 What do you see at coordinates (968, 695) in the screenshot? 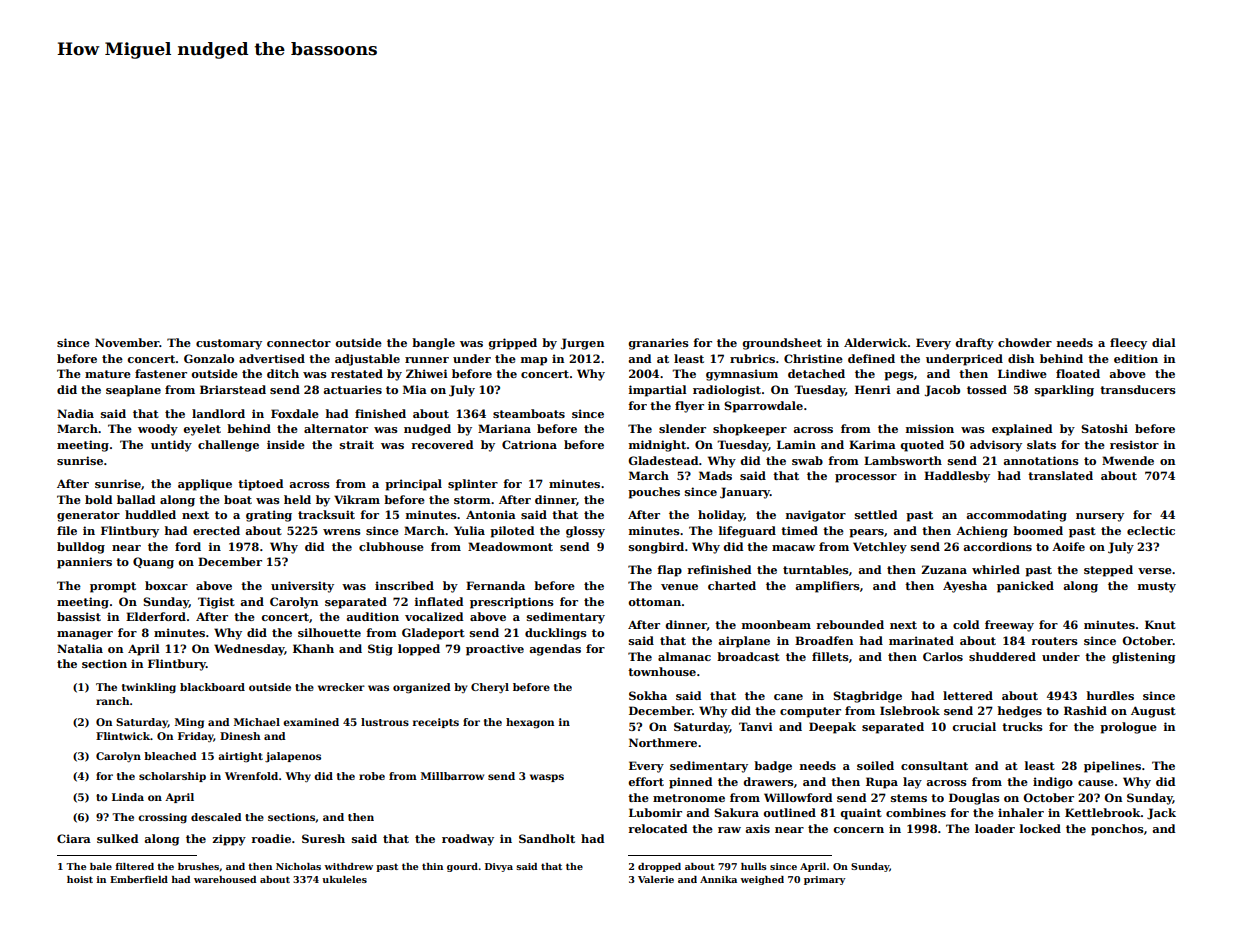
I see `lettered` at bounding box center [968, 695].
